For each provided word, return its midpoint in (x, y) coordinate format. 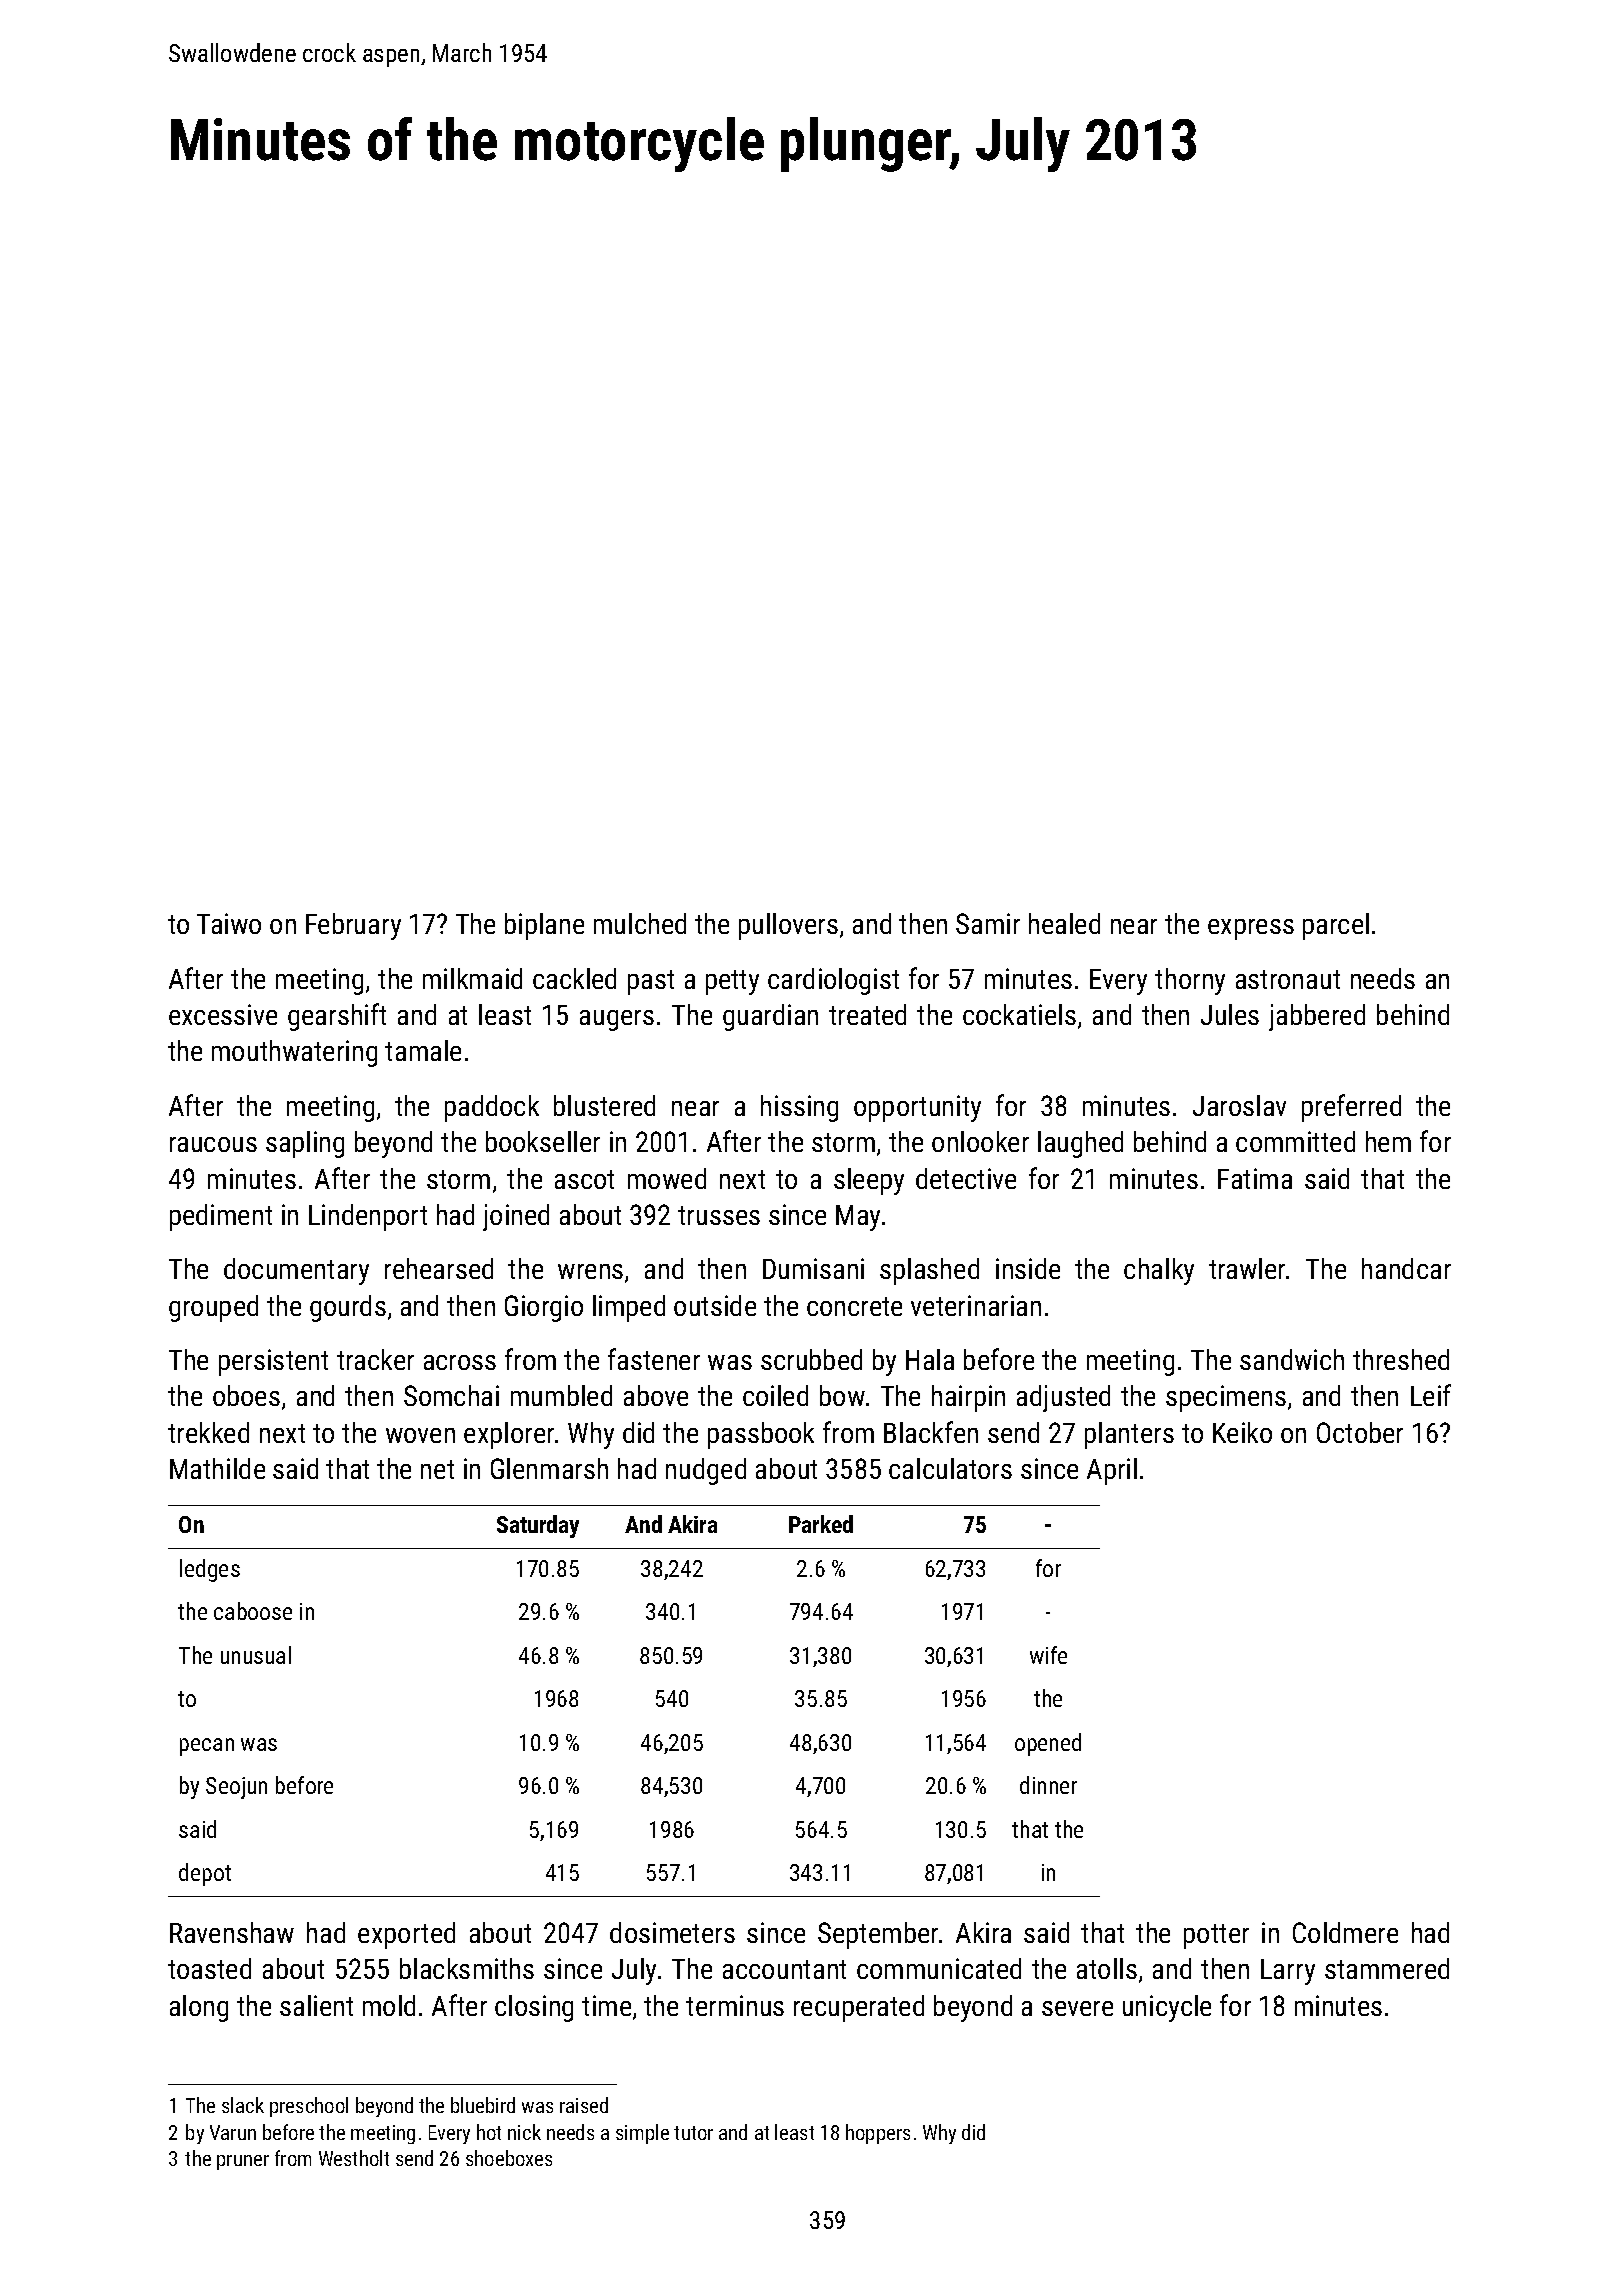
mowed (667, 1178)
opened (1048, 1744)
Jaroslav (1239, 1105)
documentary (296, 1271)
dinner (1048, 1785)
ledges (210, 1570)
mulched (640, 923)
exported (406, 1935)
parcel (1336, 926)
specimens (1226, 1398)
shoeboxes (509, 2158)
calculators (950, 1468)
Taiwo (229, 923)
